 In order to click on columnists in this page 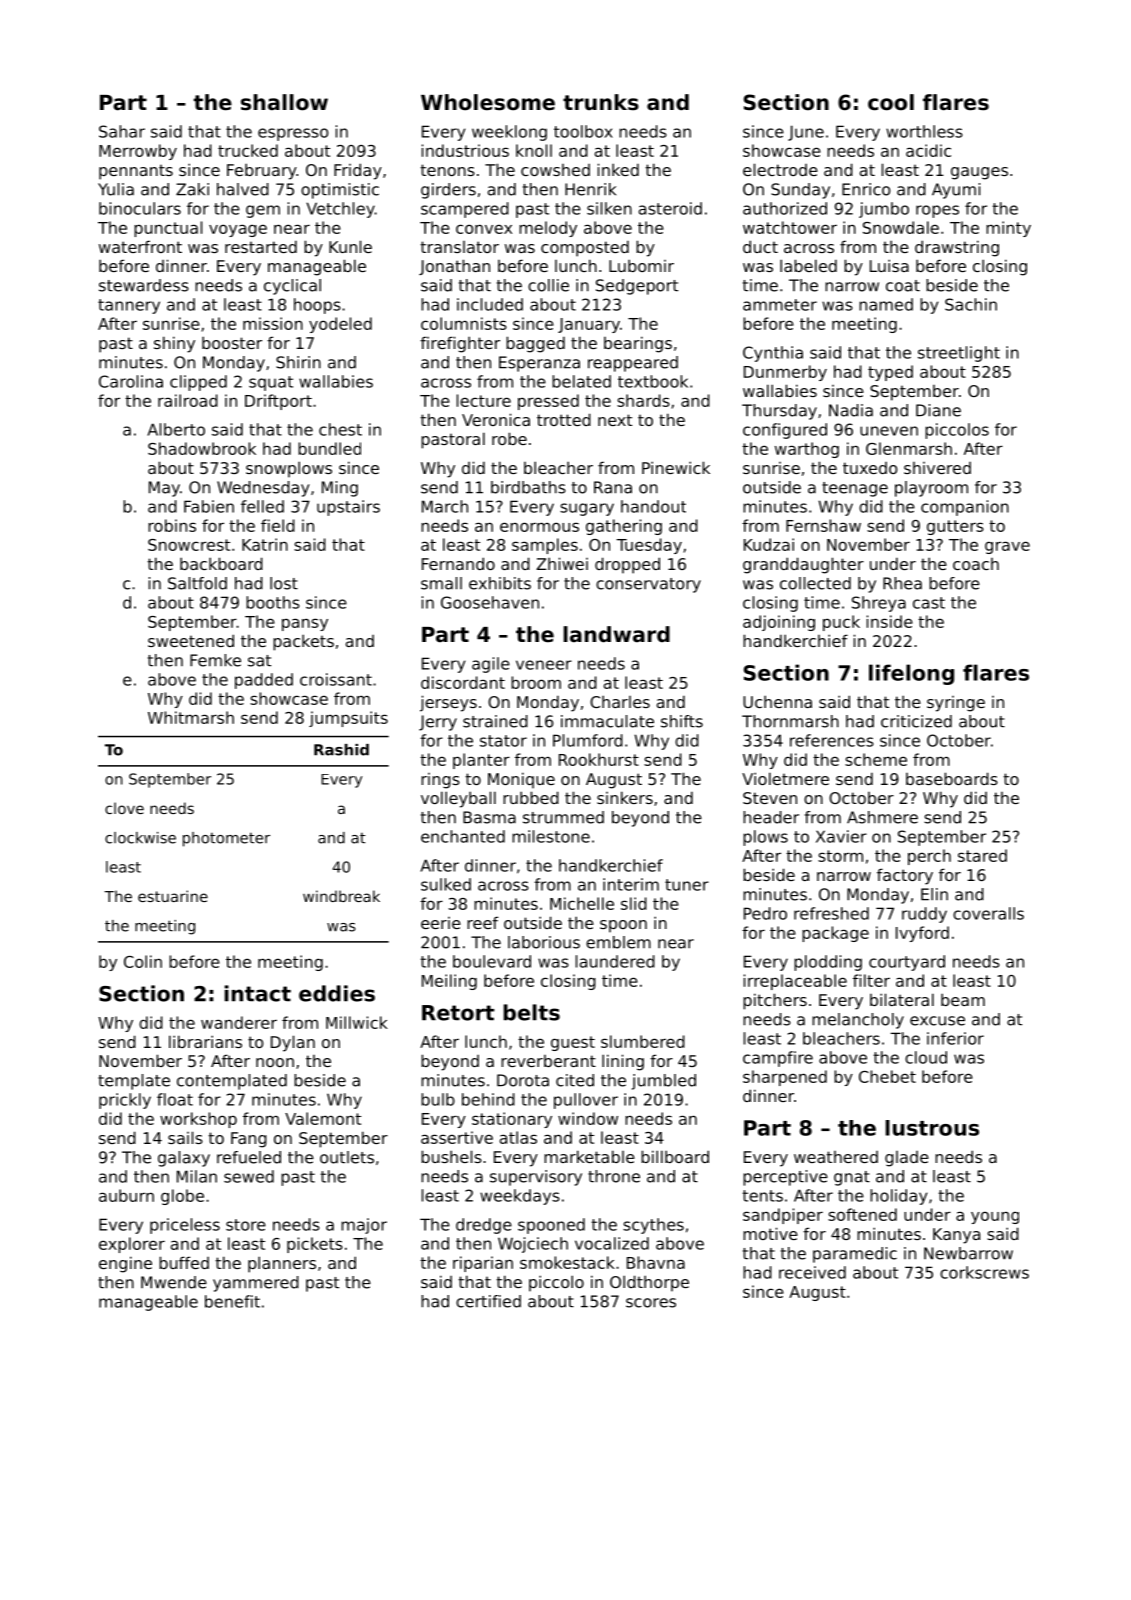, I will do `click(464, 323)`.
